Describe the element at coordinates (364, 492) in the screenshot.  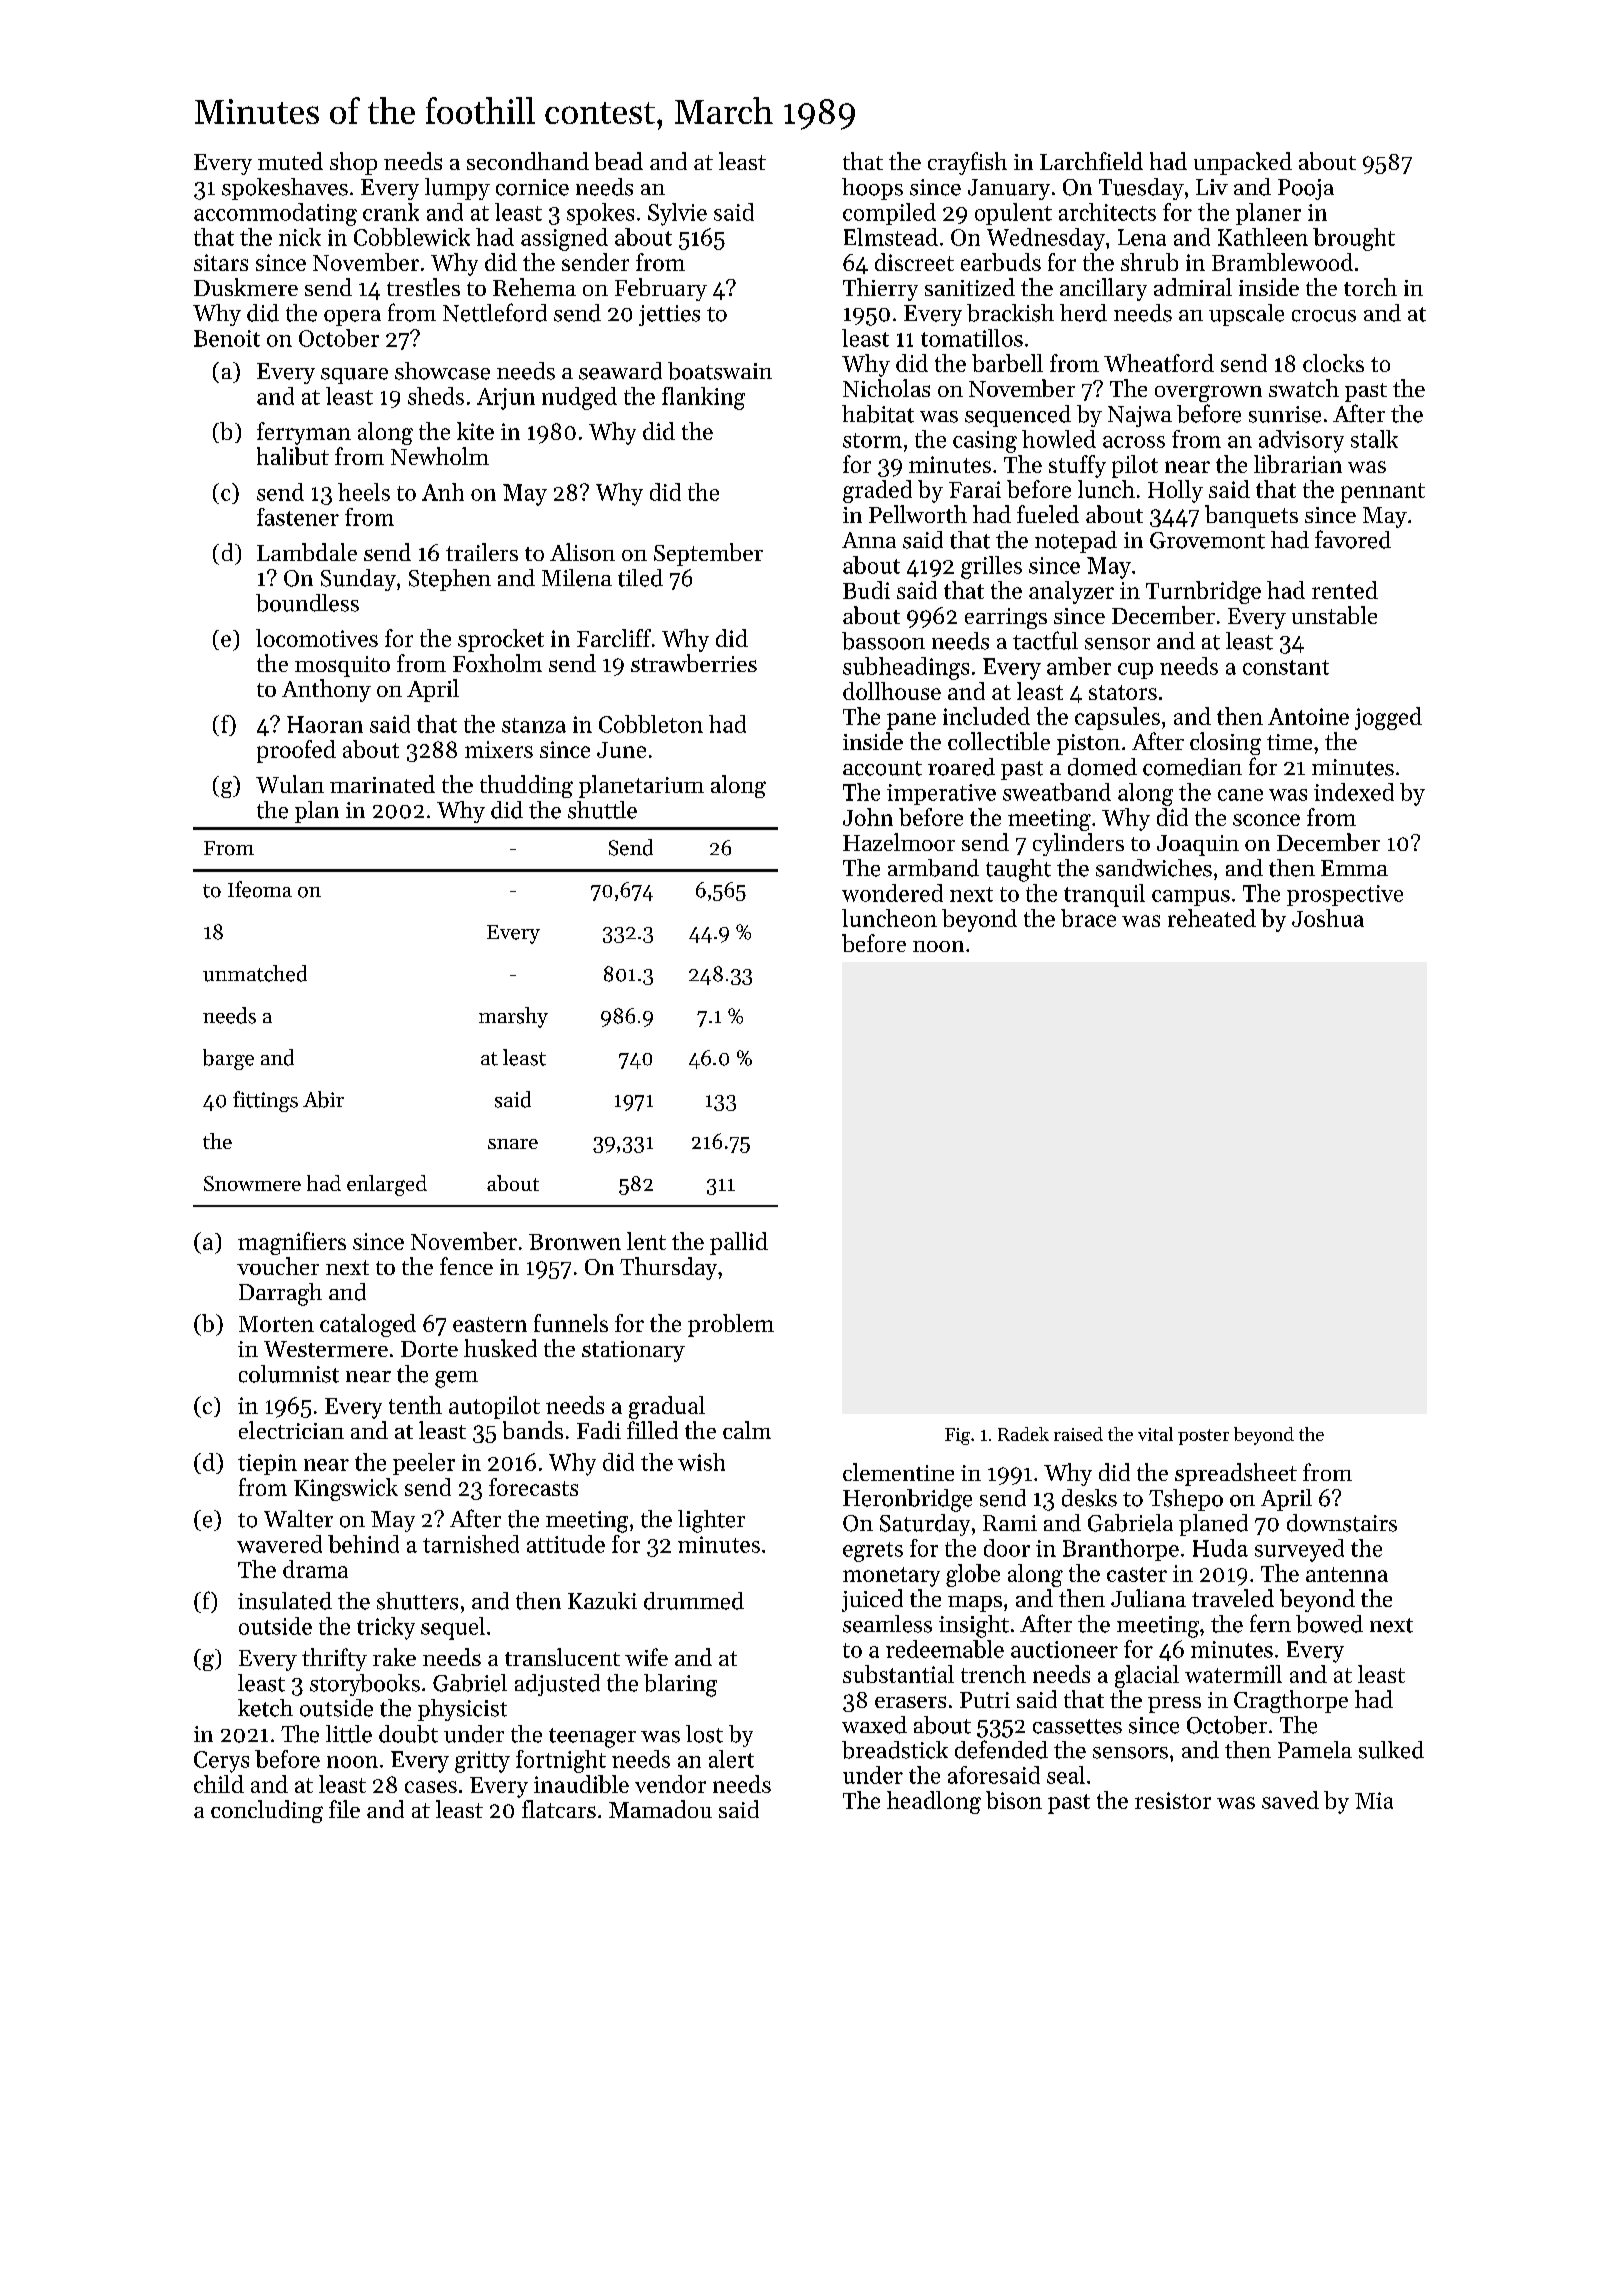
I see `heels` at that location.
